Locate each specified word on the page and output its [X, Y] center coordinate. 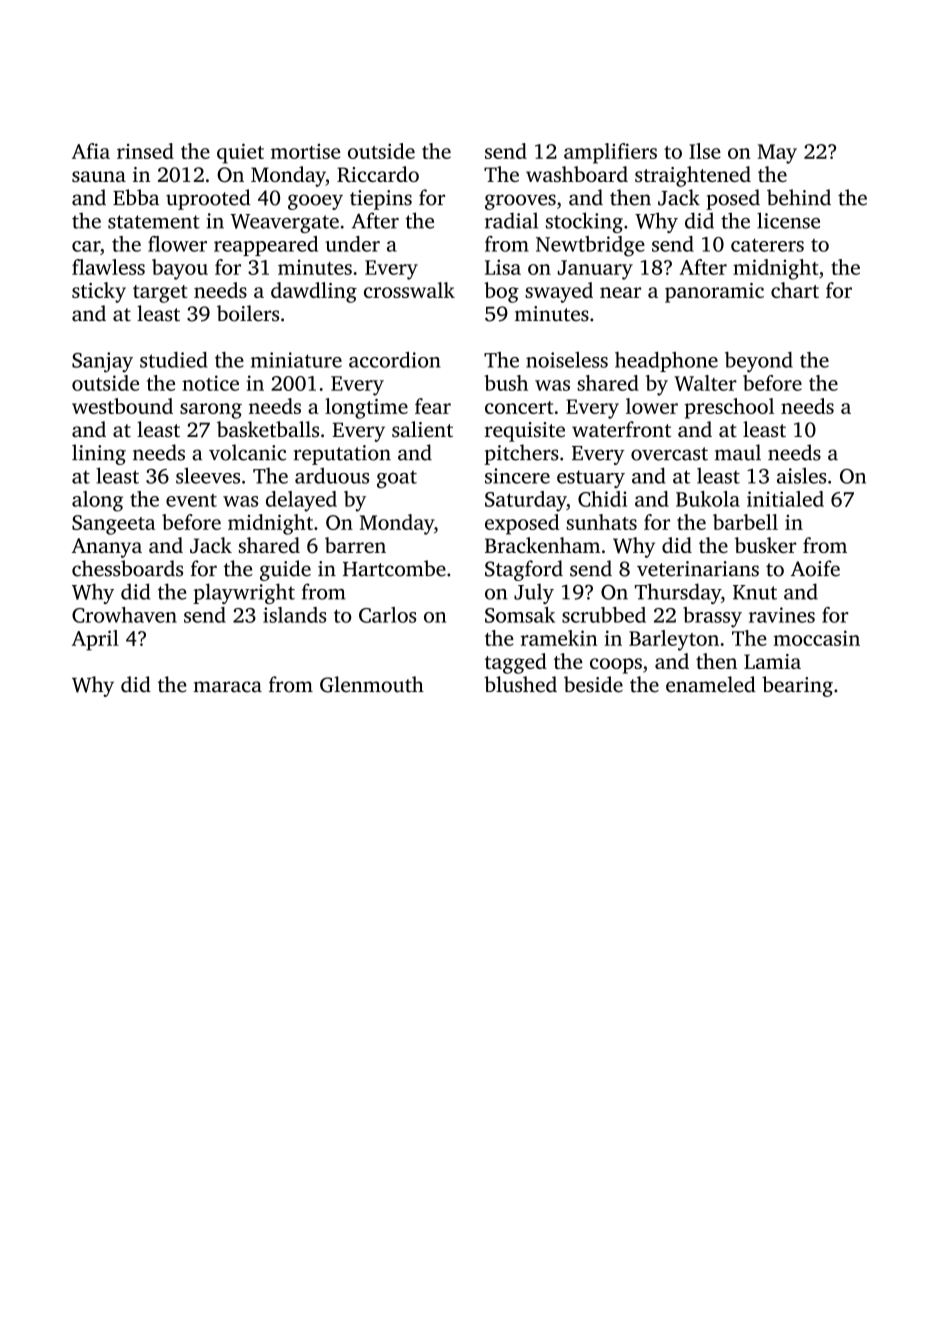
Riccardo [378, 174]
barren [355, 545]
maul [738, 452]
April [95, 640]
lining [99, 454]
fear [433, 406]
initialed [785, 499]
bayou [180, 269]
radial [511, 220]
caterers [767, 245]
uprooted [208, 199]
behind [799, 197]
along [97, 501]
